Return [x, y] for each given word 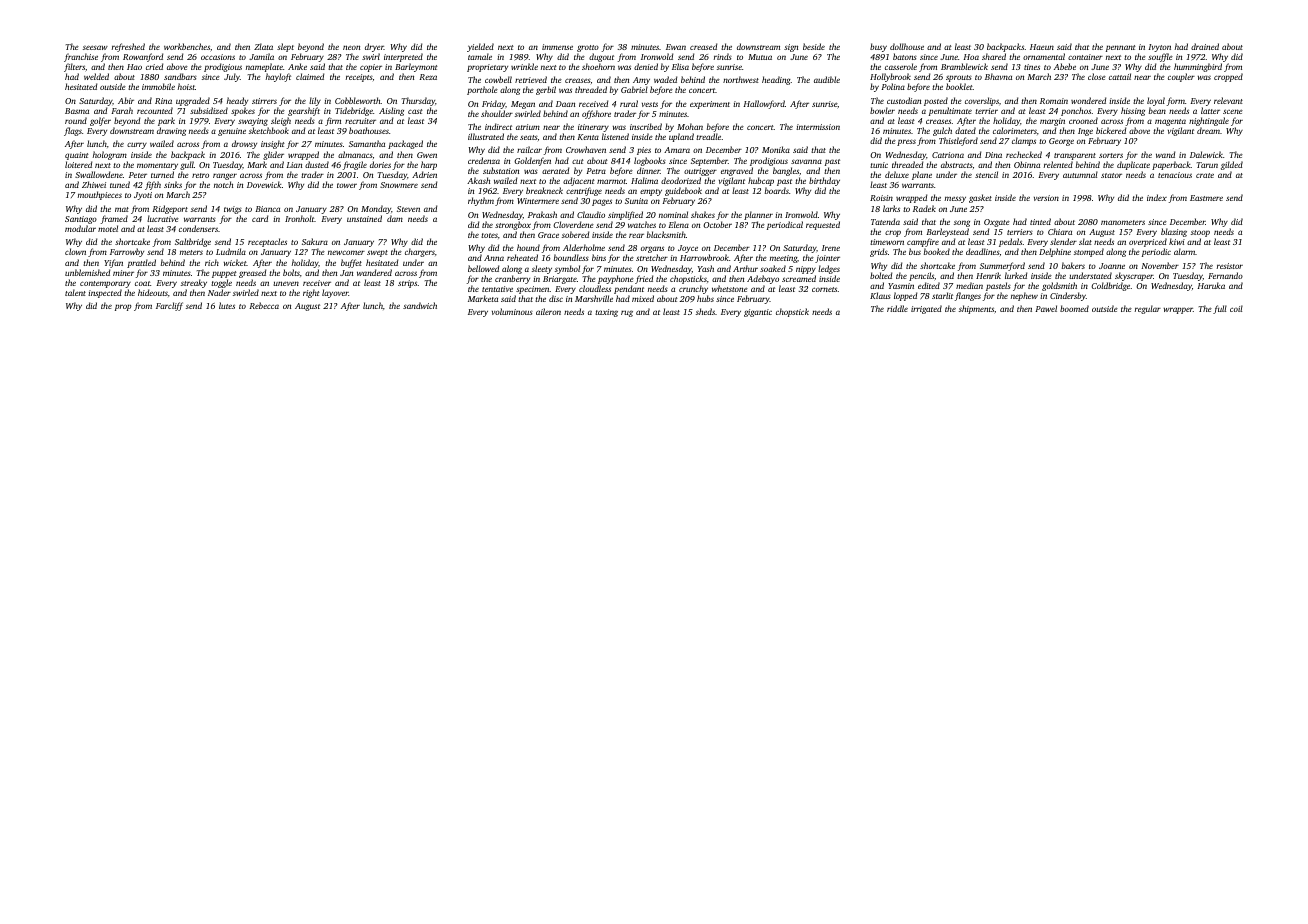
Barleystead [948, 232]
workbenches [187, 46]
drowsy [244, 144]
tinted [1040, 221]
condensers [198, 228]
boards [777, 190]
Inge [1085, 132]
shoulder [497, 113]
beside [814, 46]
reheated [522, 257]
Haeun [1042, 47]
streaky [194, 283]
